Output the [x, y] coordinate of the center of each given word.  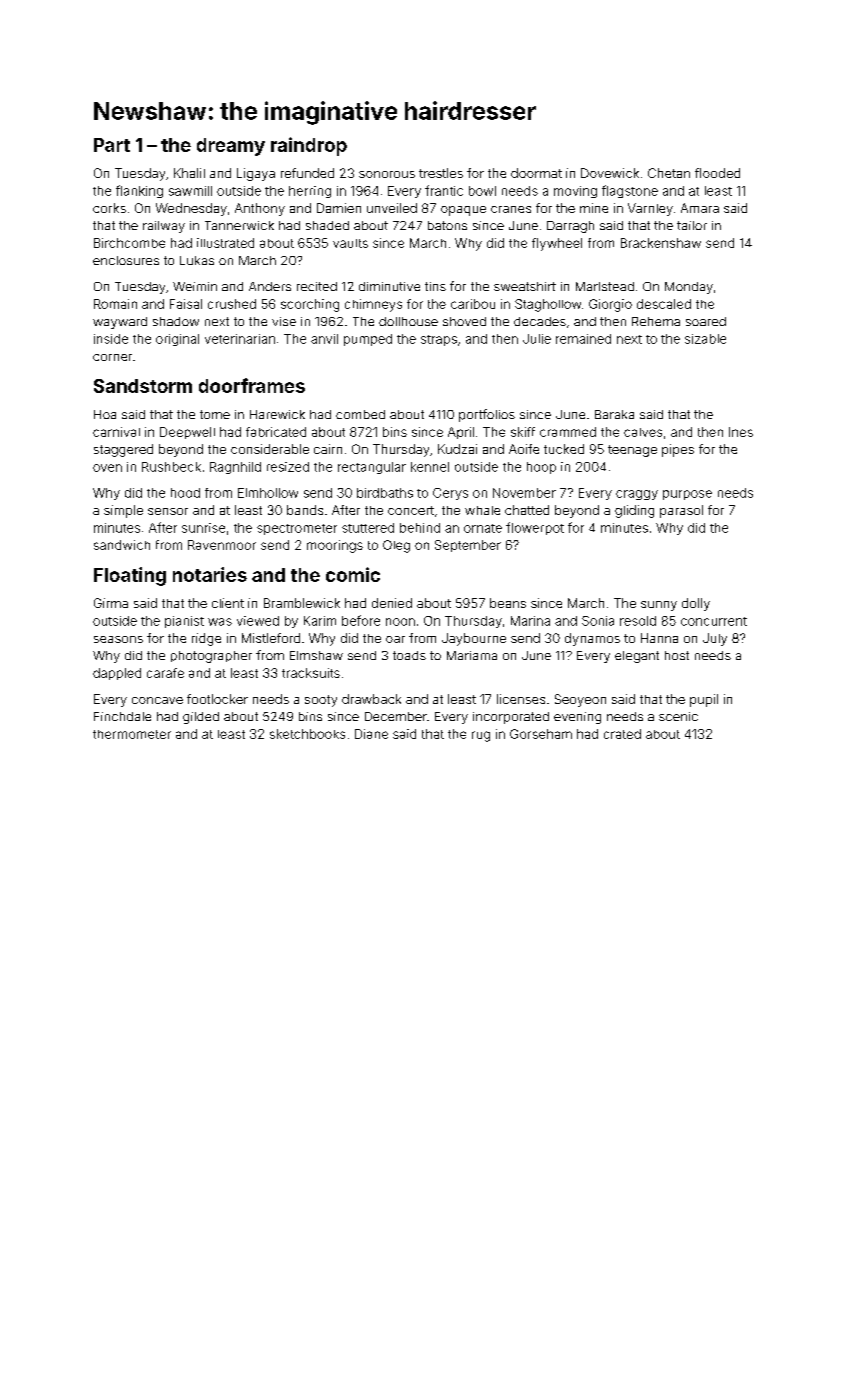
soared [706, 321]
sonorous [387, 174]
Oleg [396, 546]
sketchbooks [307, 734]
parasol [681, 511]
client [228, 603]
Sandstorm [143, 386]
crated [622, 734]
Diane [371, 734]
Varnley [650, 209]
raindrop [309, 146]
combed [360, 414]
